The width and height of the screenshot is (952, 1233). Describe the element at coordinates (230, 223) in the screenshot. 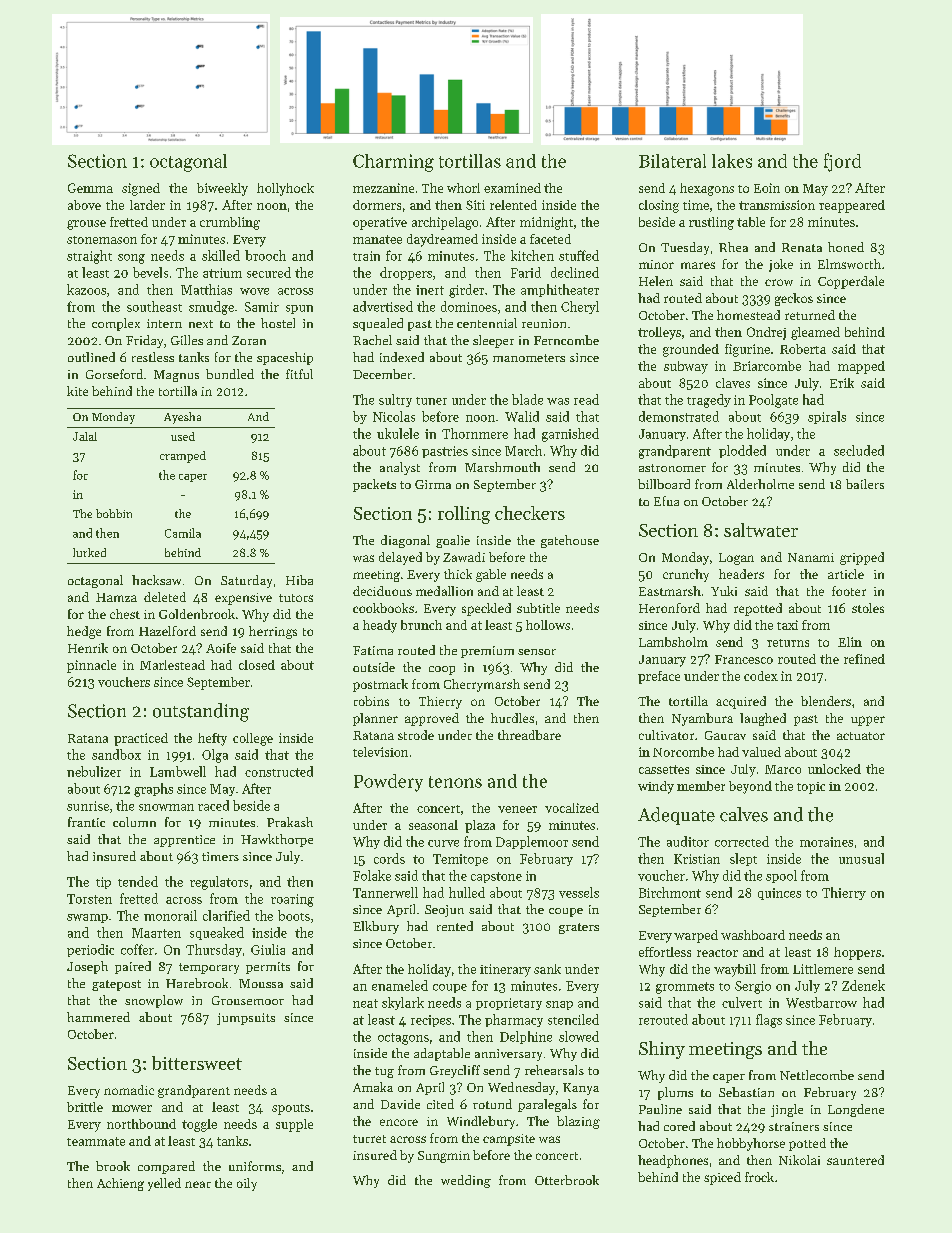

I see `crumbling` at that location.
